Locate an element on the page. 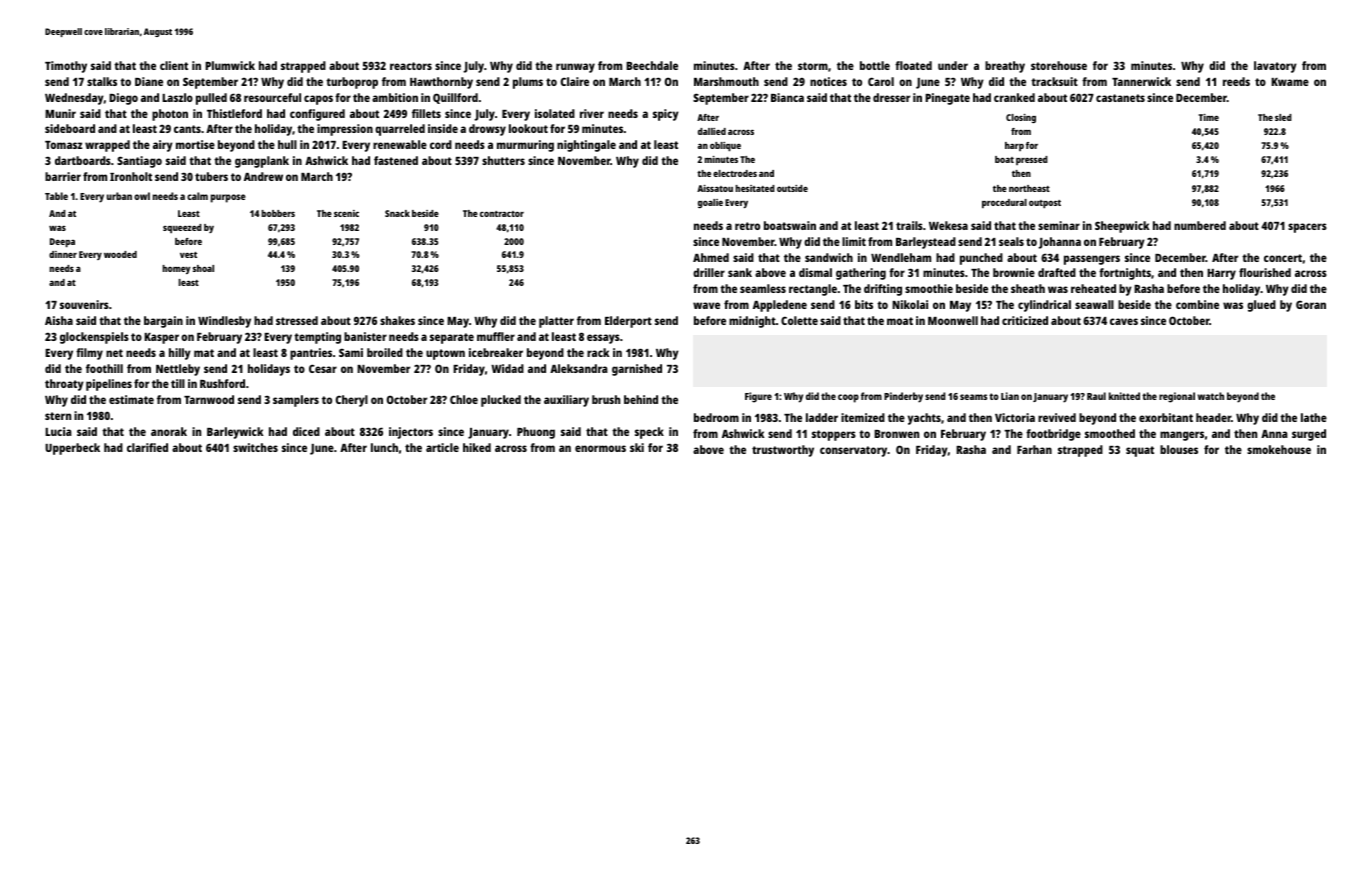  pressed is located at coordinates (1032, 160).
